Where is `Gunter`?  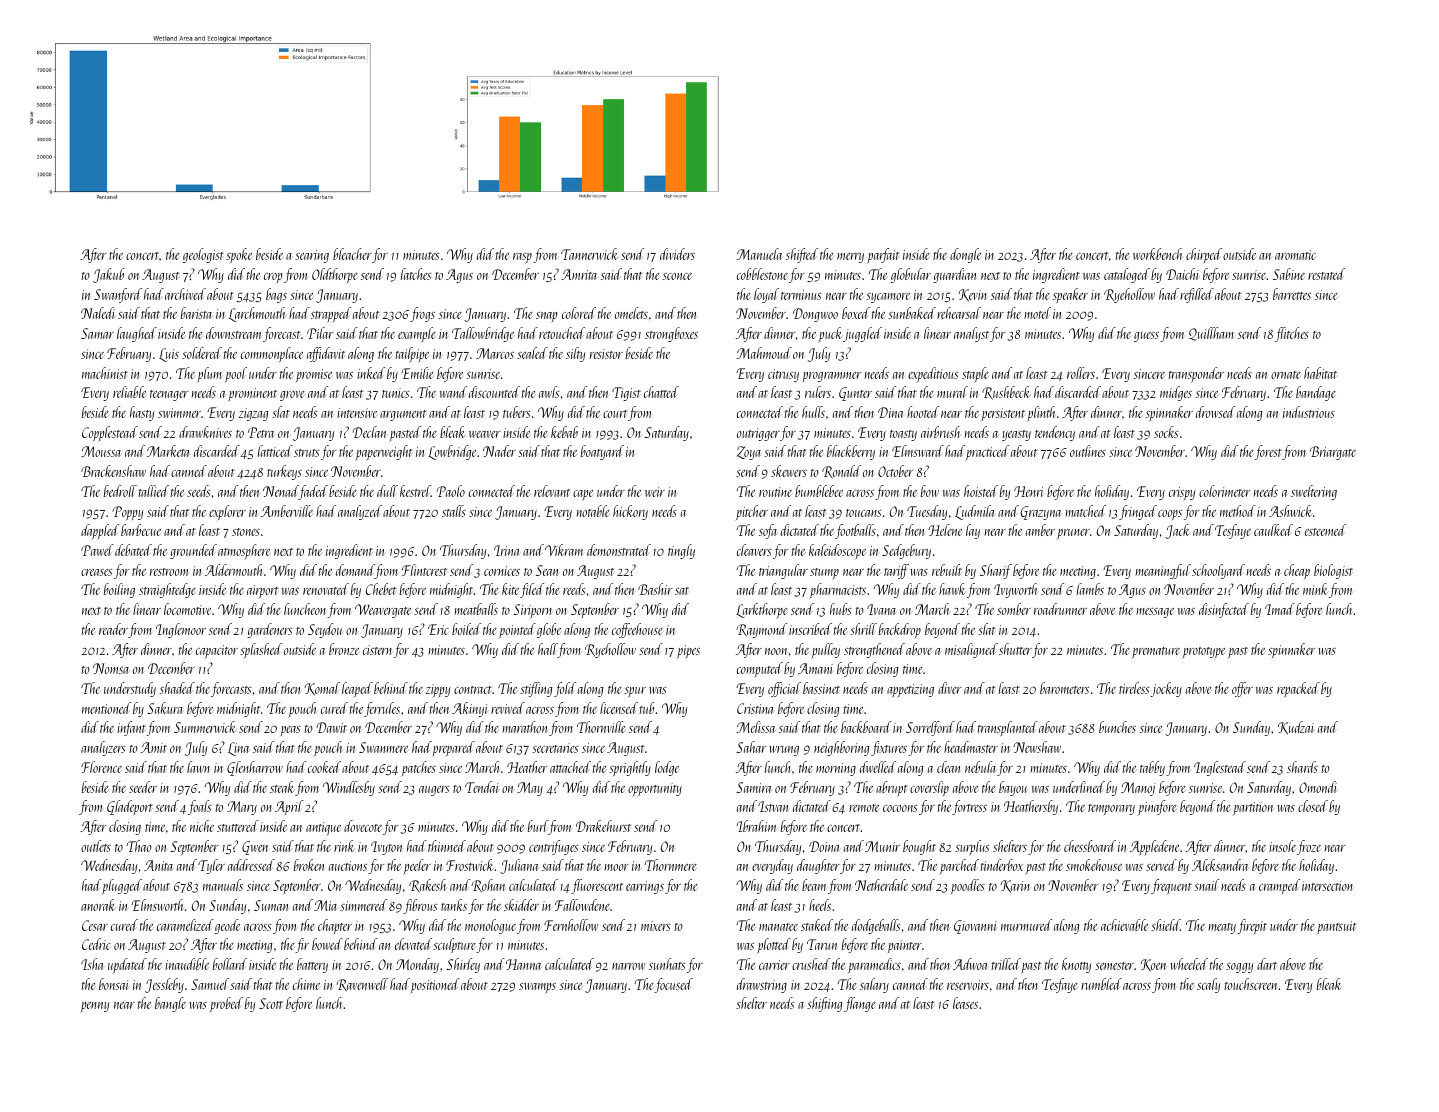 Gunter is located at coordinates (855, 394).
